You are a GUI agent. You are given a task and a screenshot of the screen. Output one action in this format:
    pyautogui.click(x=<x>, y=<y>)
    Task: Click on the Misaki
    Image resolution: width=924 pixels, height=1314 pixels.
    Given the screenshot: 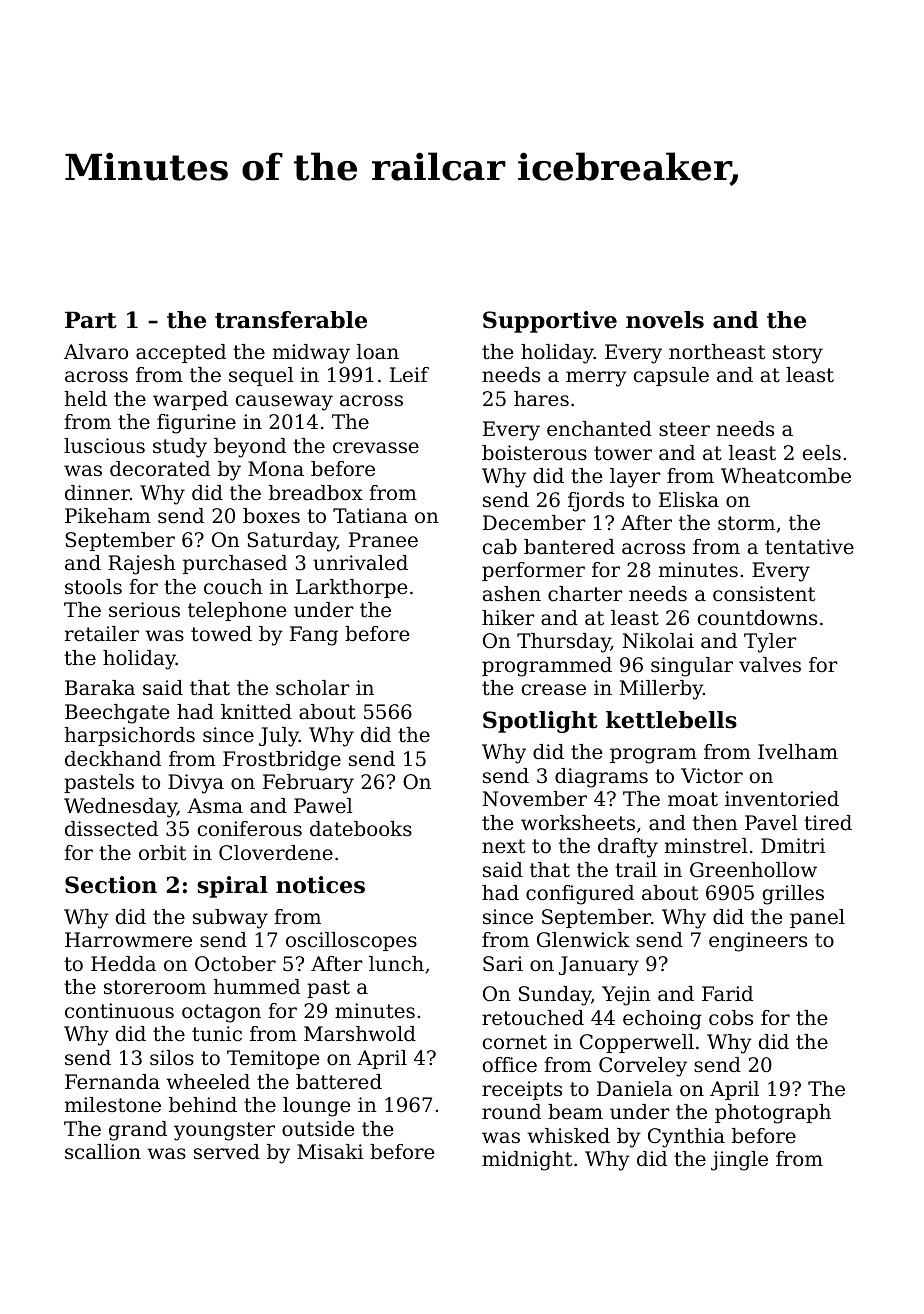 What is the action you would take?
    pyautogui.click(x=330, y=1152)
